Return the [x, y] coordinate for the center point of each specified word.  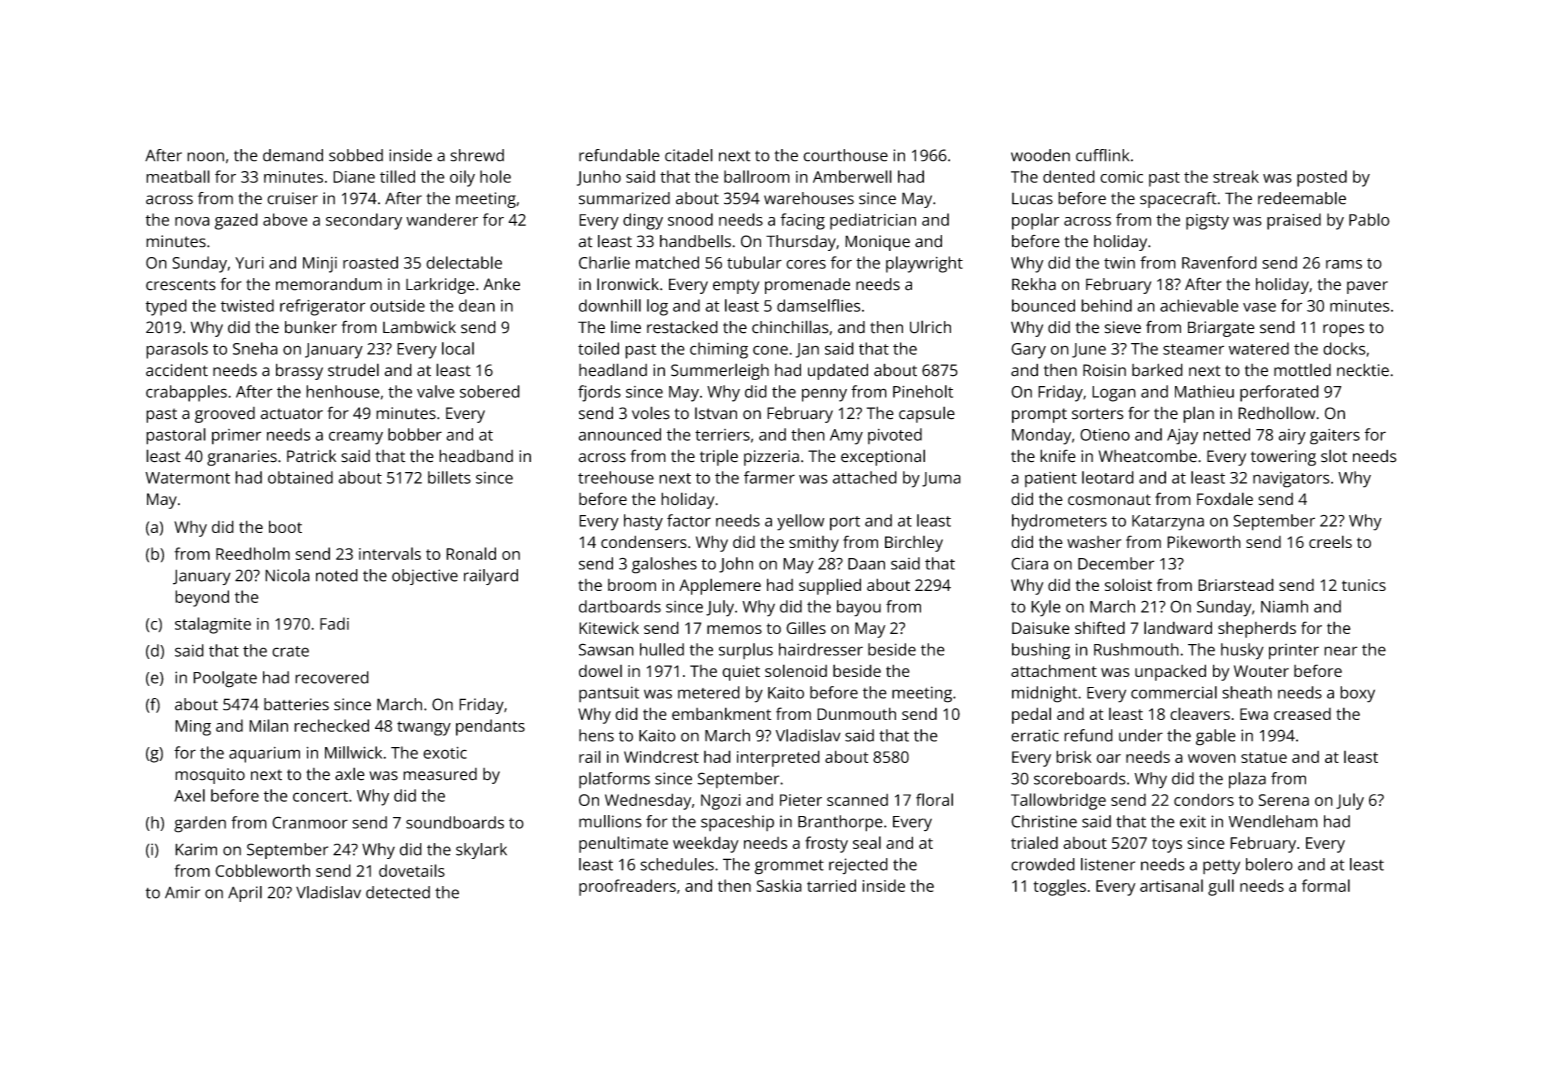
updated [838, 371]
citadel [689, 155]
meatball [178, 176]
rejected [858, 866]
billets [449, 477]
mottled [1302, 370]
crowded [1043, 864]
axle [350, 774]
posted [1322, 178]
